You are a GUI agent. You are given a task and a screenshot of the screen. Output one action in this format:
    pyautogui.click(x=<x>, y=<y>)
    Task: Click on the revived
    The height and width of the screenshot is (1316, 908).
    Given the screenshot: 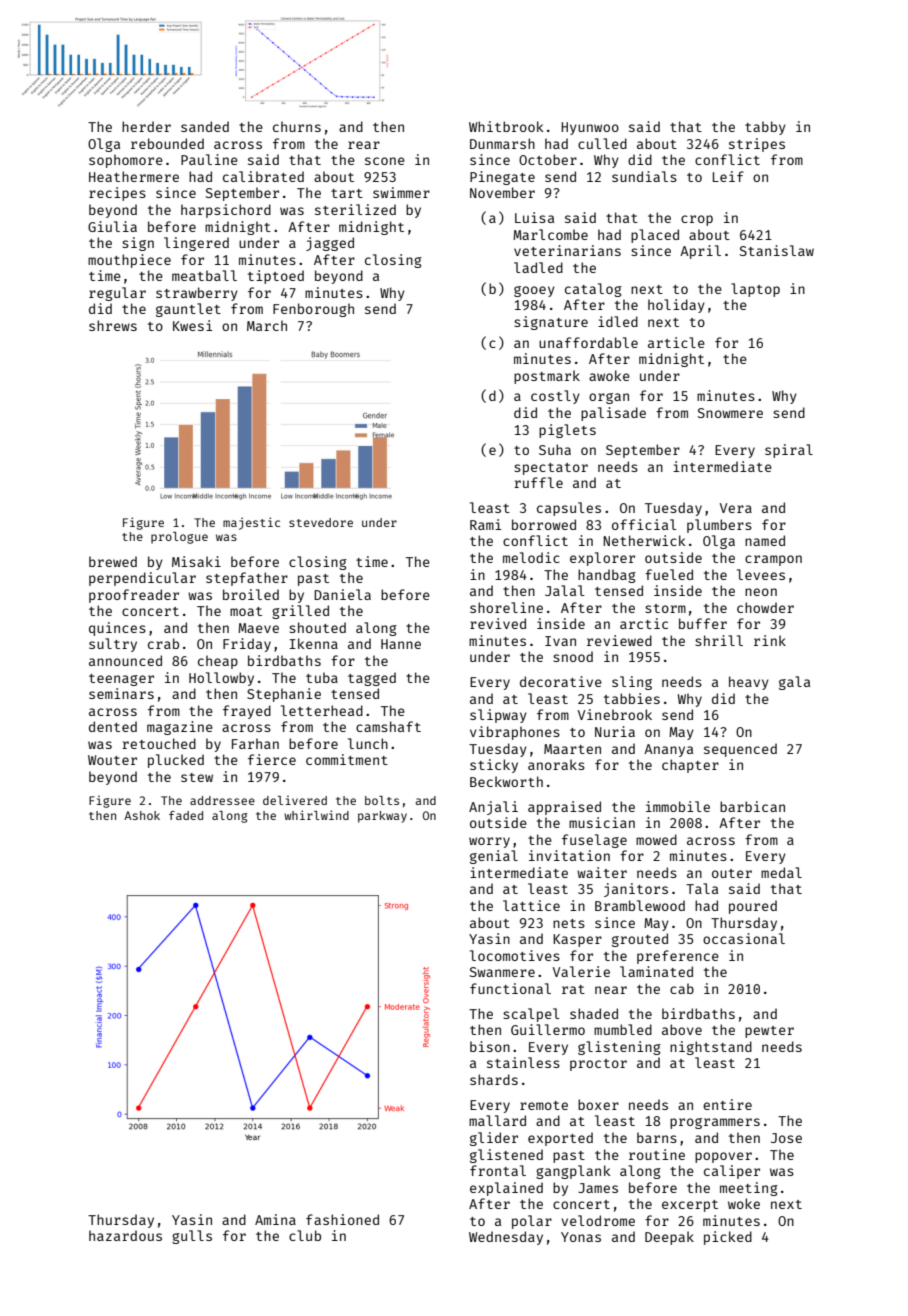 What is the action you would take?
    pyautogui.click(x=498, y=623)
